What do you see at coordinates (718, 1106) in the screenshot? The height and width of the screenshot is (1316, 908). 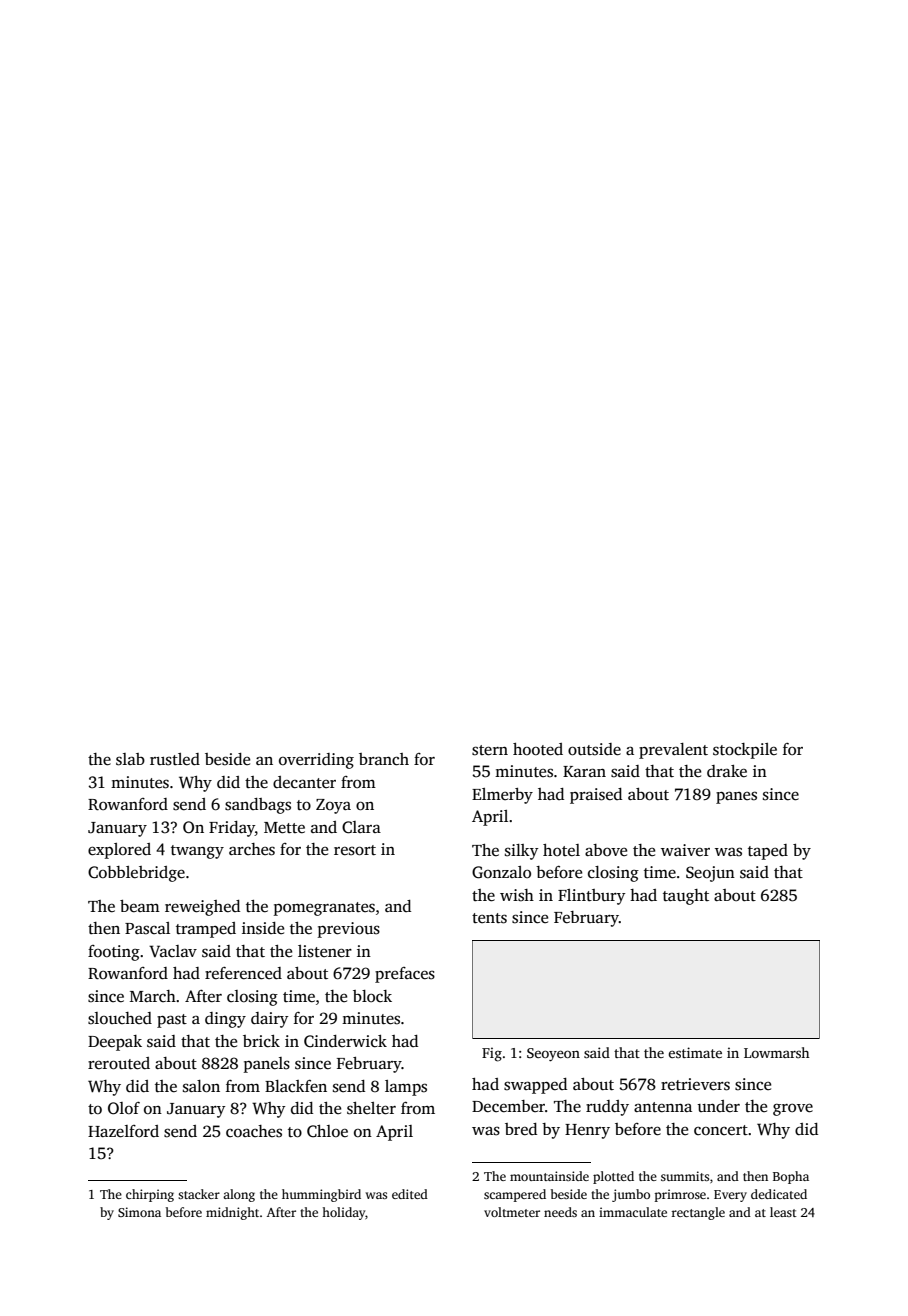 I see `under` at bounding box center [718, 1106].
